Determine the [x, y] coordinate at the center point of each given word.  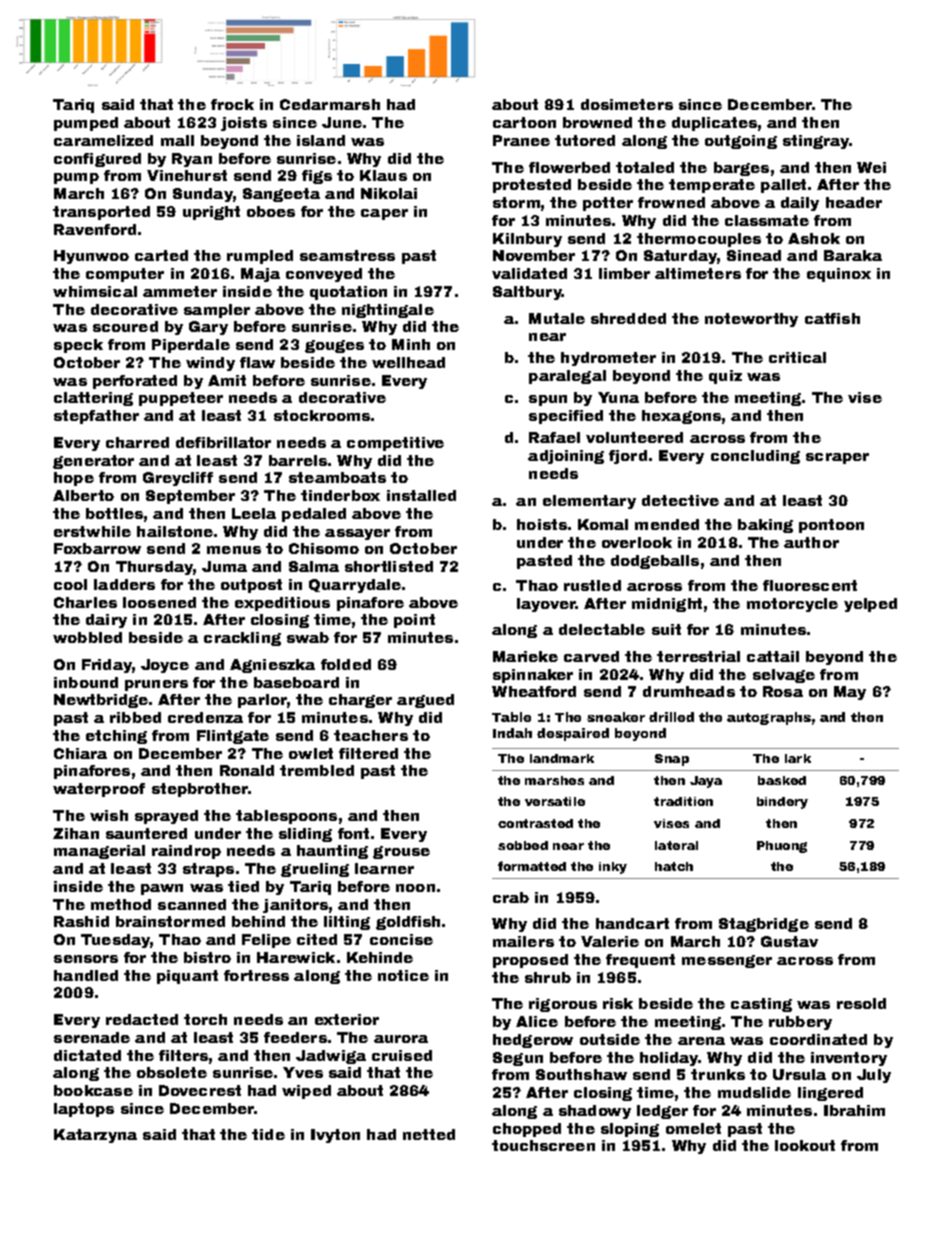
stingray [816, 142]
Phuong [782, 847]
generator [93, 462]
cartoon [524, 122]
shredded [628, 318]
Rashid [81, 921]
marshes [554, 780]
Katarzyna [95, 1136]
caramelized [103, 140]
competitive [395, 444]
